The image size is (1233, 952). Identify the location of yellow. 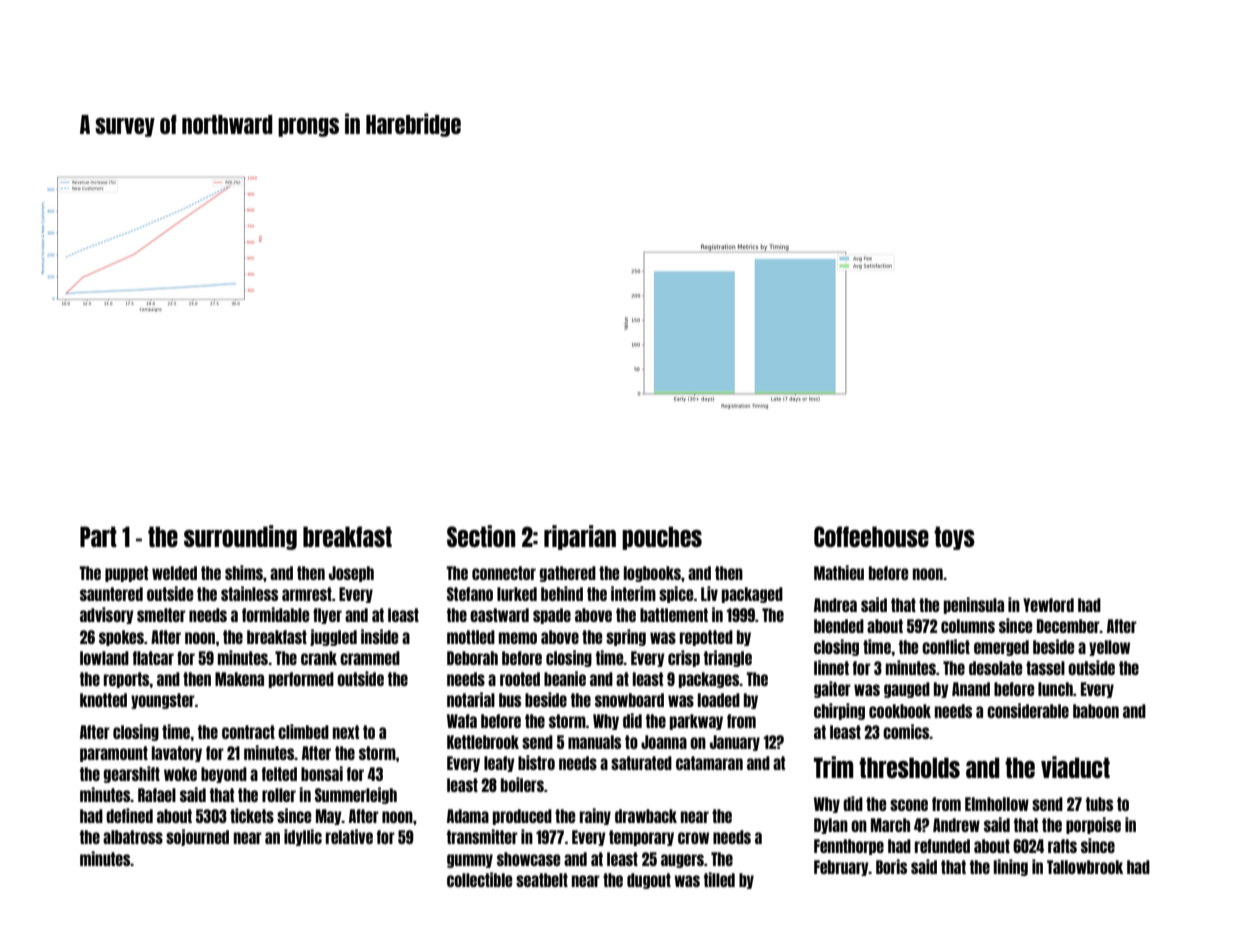
(1109, 648).
